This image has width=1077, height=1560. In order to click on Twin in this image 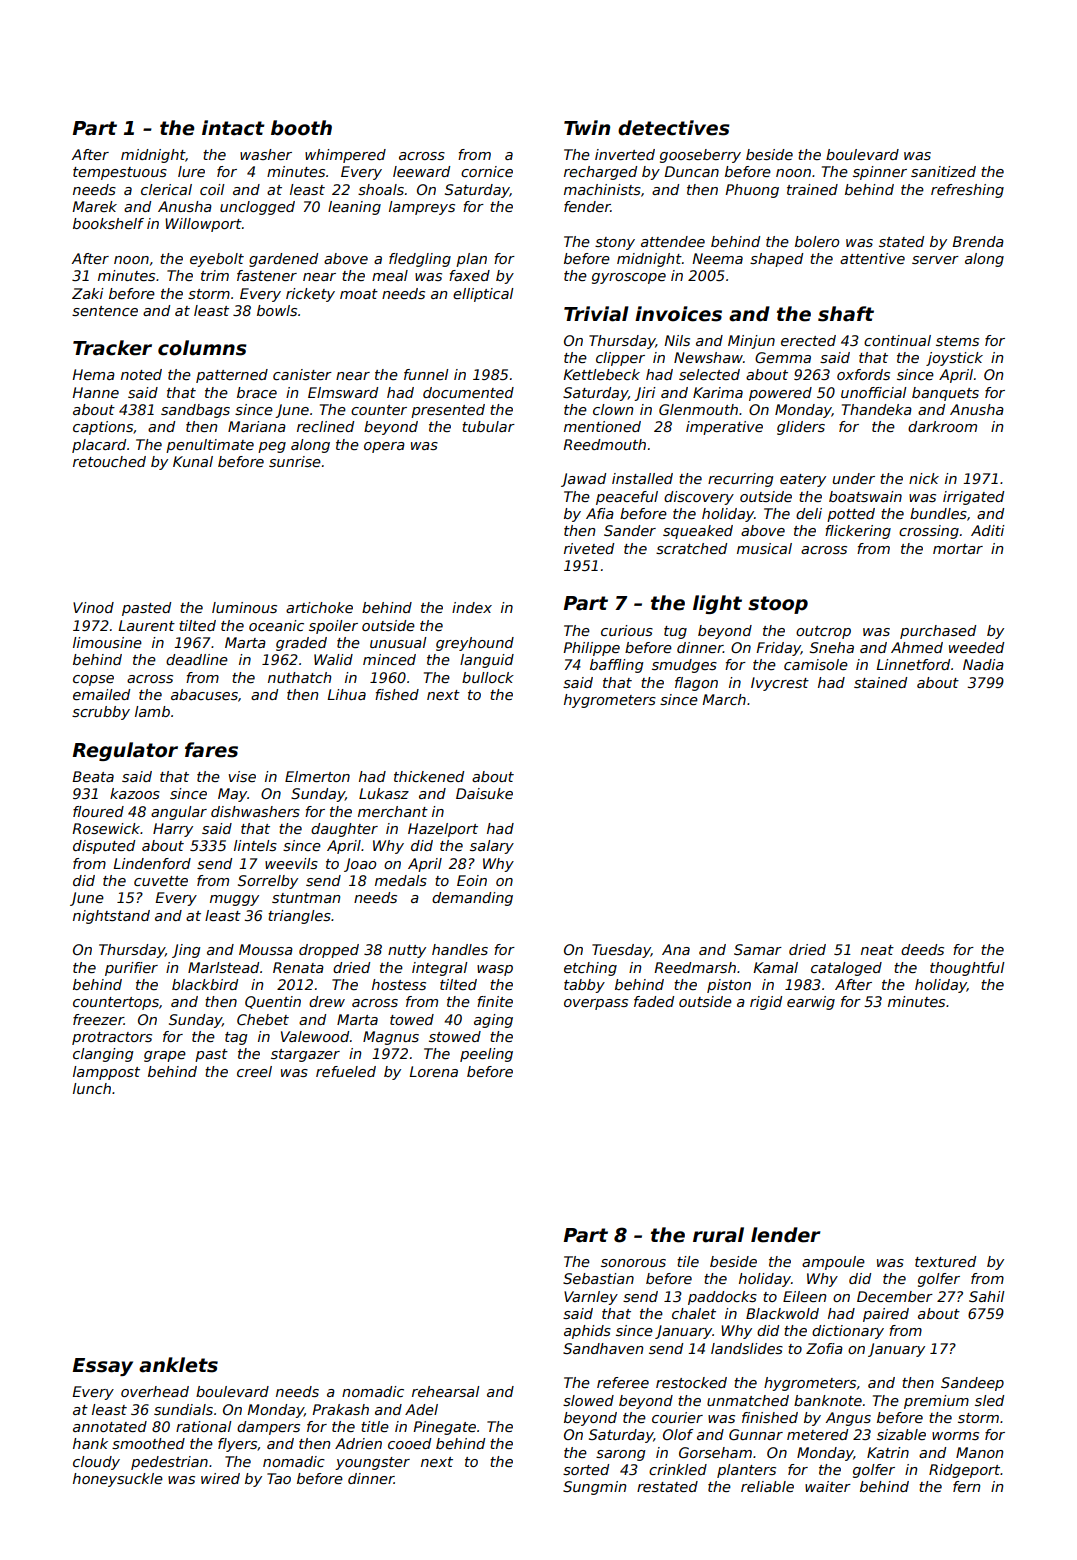, I will do `click(587, 127)`.
